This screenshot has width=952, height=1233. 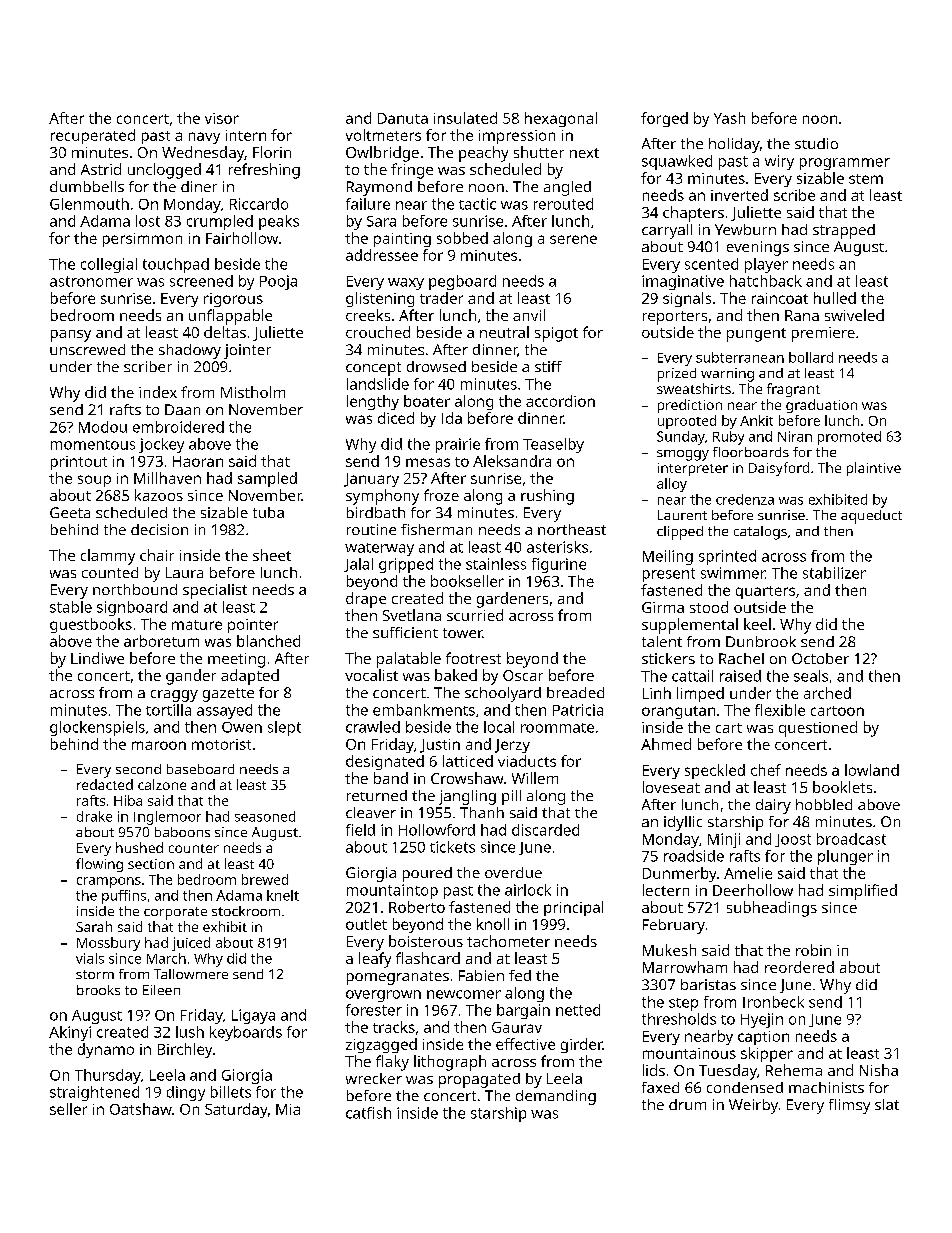 I want to click on visor, so click(x=222, y=118).
